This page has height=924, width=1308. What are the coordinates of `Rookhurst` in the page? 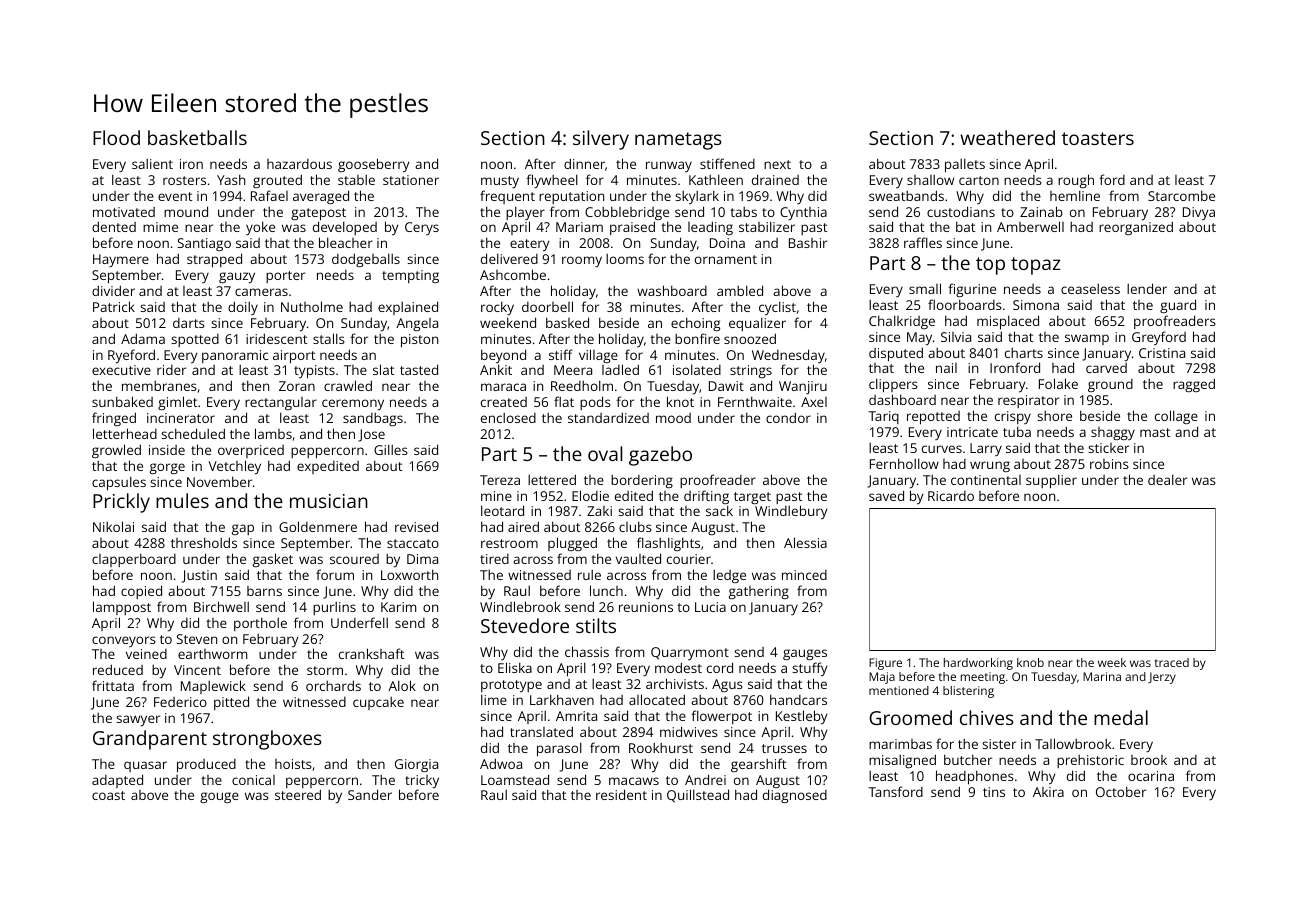 It's located at (661, 747).
